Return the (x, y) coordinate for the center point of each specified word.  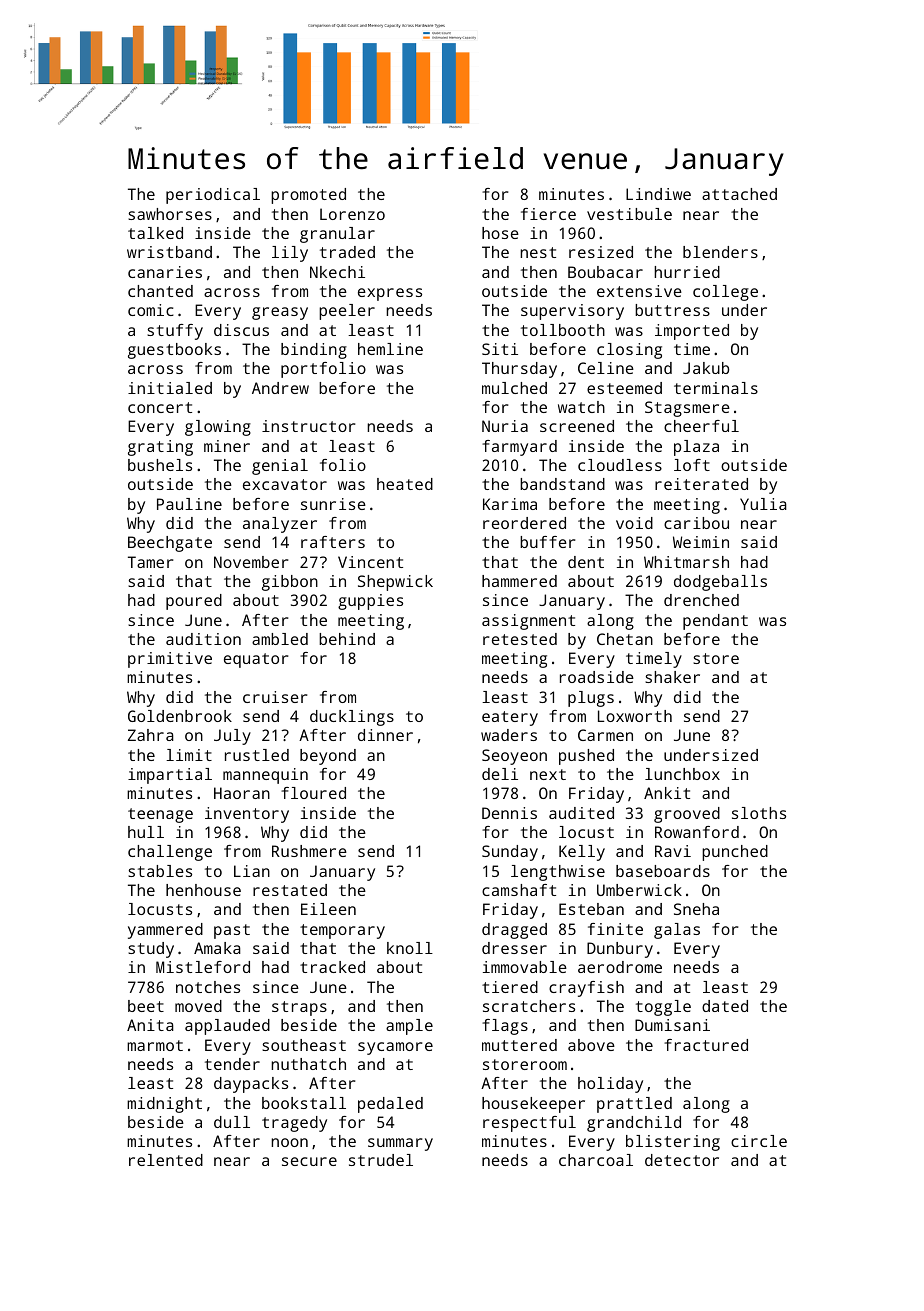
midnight (164, 1105)
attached (739, 194)
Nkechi (337, 272)
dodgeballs (720, 583)
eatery (510, 718)
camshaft (519, 890)
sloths (759, 813)
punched (735, 853)
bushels (160, 465)
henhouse (203, 890)
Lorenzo (352, 214)
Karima (510, 504)
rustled (257, 755)
